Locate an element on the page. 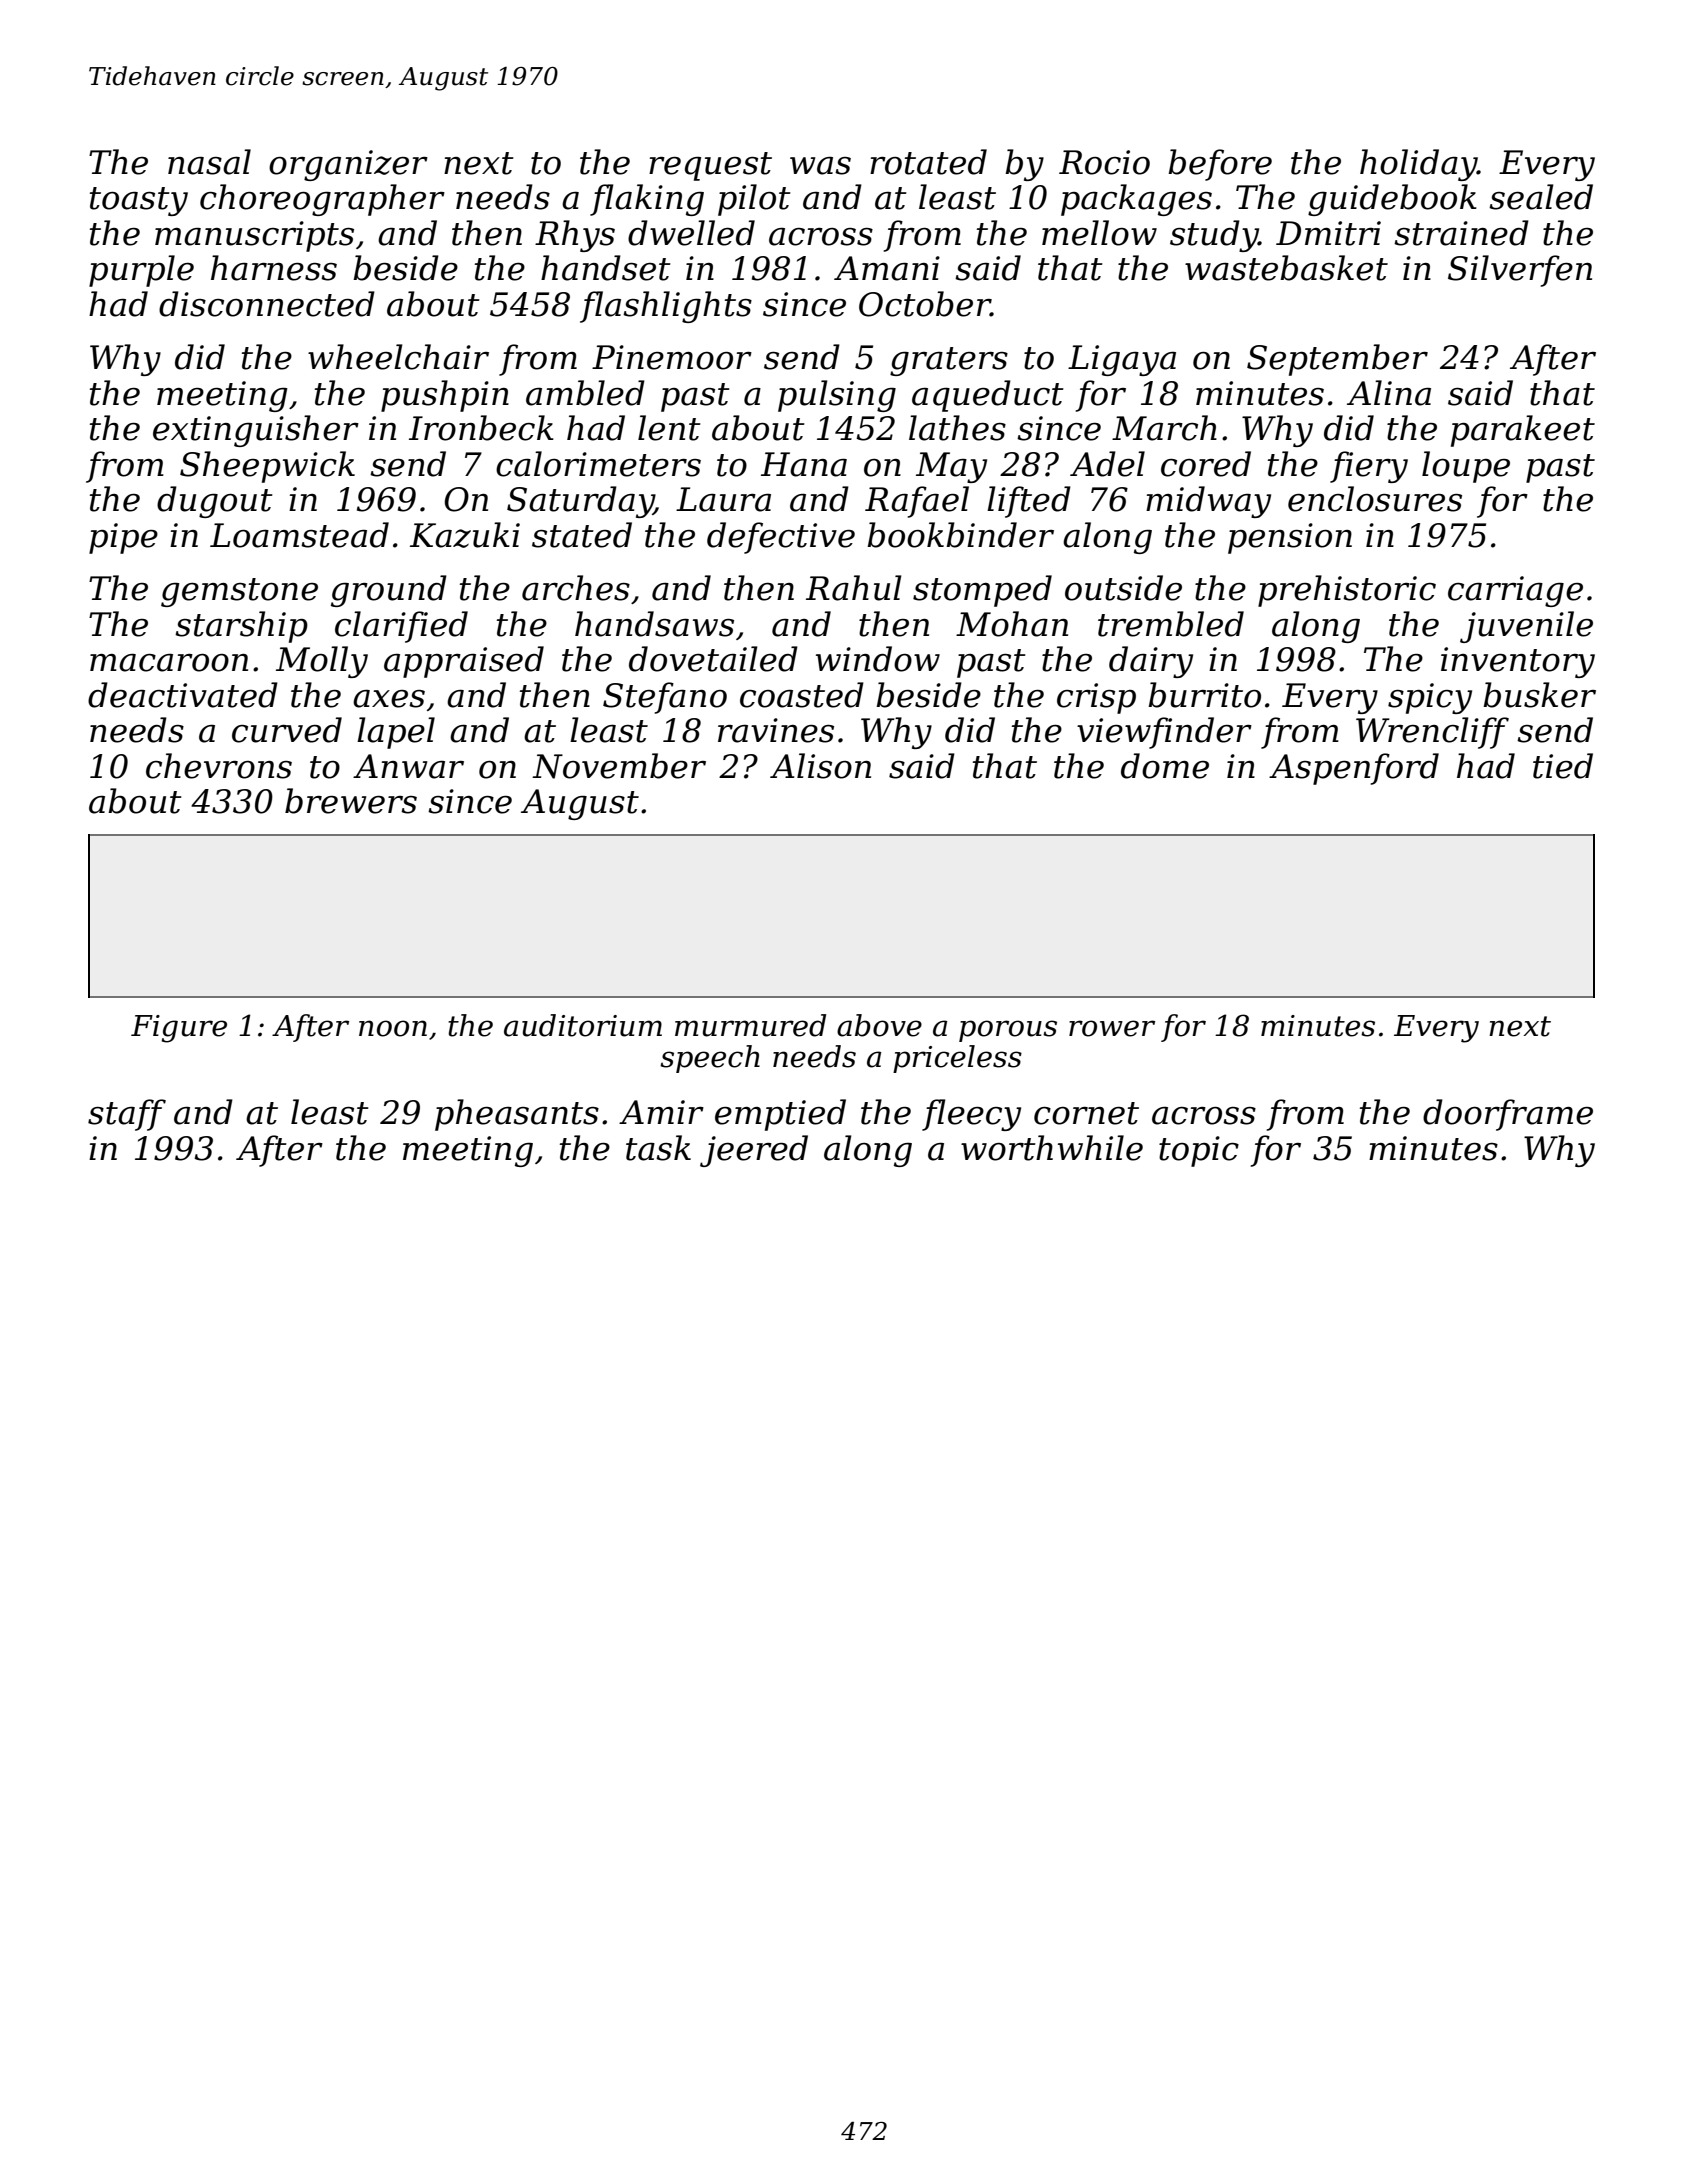 The image size is (1683, 2178). worthwhile is located at coordinates (1052, 1148).
